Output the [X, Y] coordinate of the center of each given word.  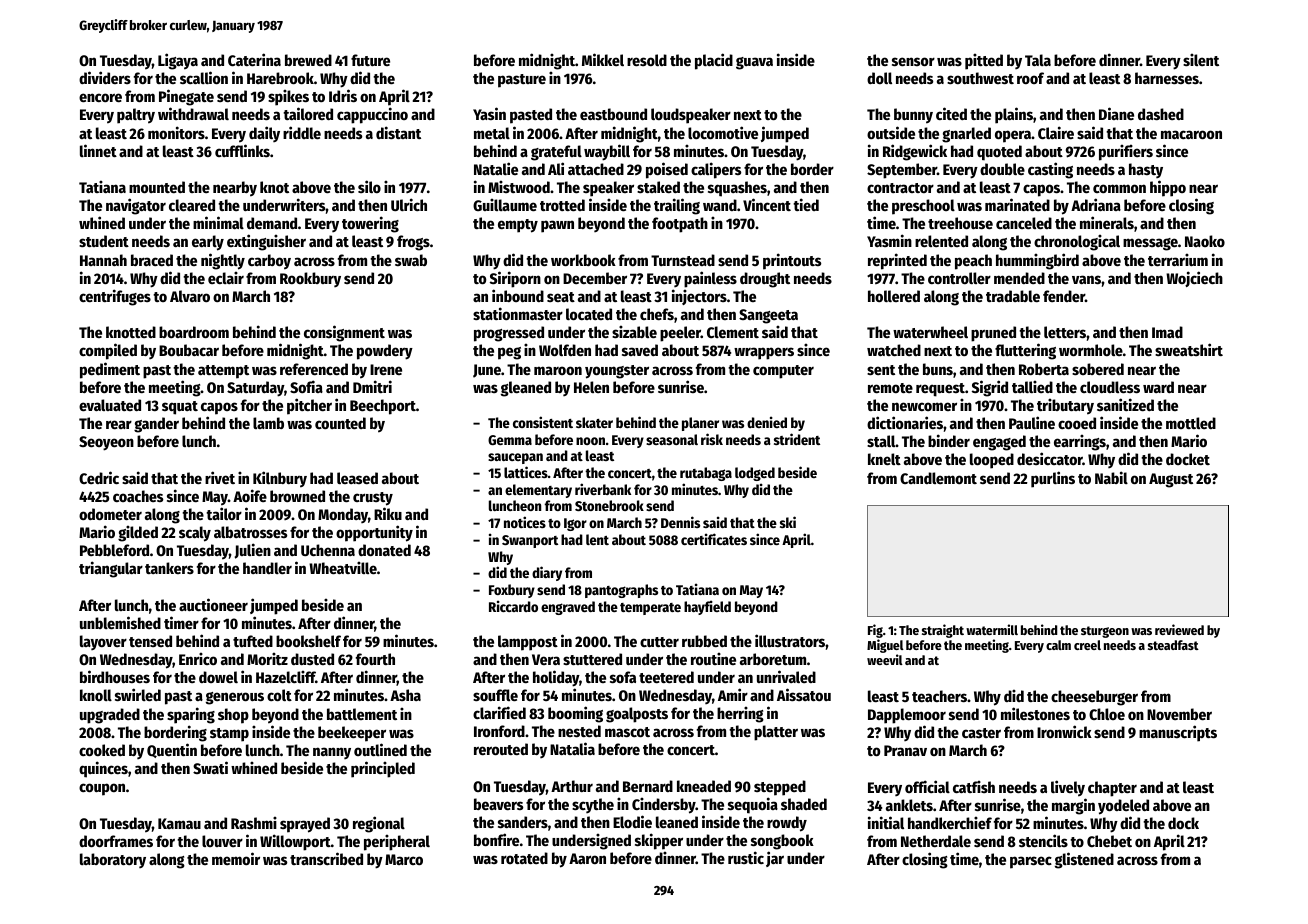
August [1171, 480]
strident [797, 439]
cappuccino [372, 115]
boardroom [194, 332]
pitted [984, 61]
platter [776, 733]
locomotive [723, 132]
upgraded [110, 716]
